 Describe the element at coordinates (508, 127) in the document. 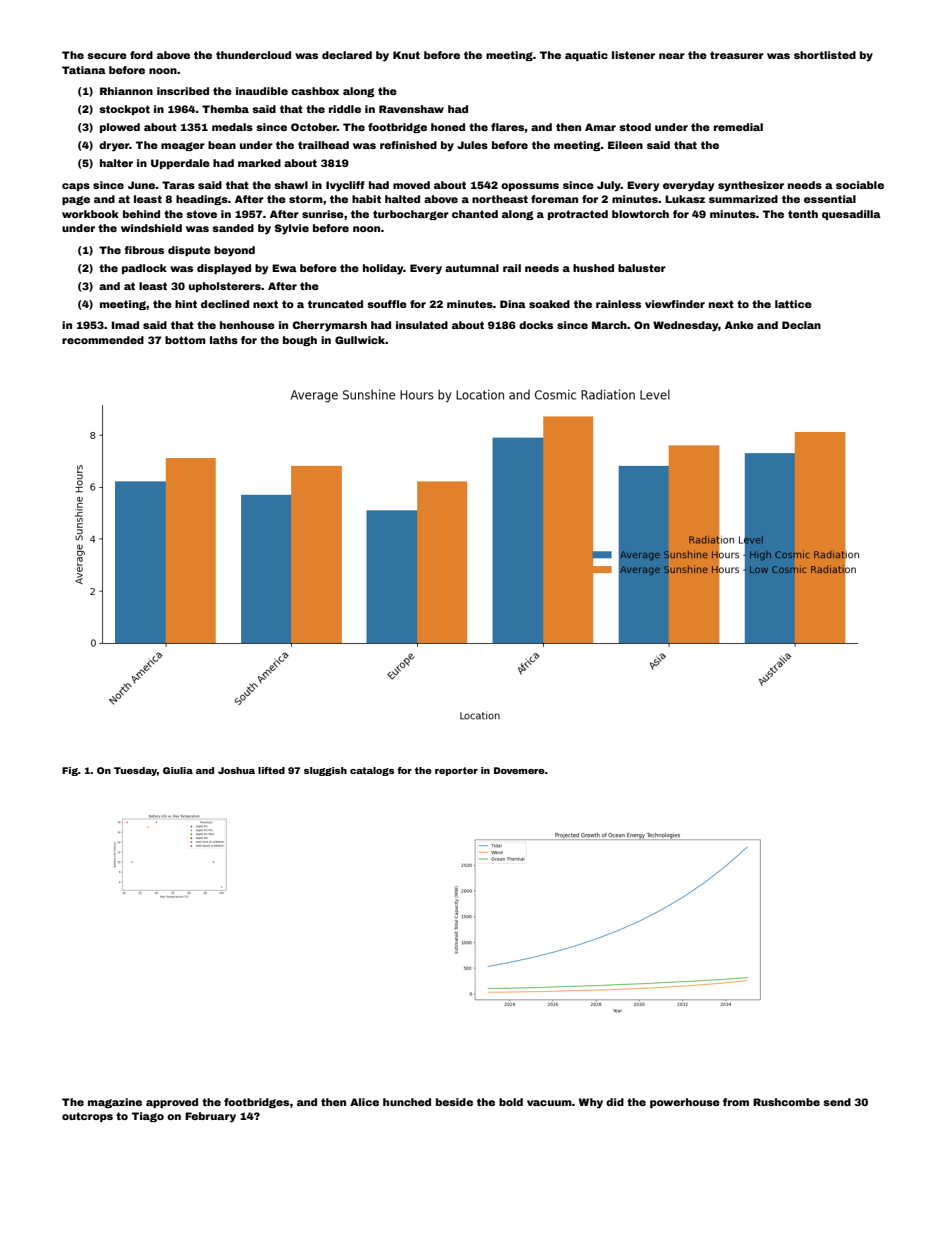

I see `flares` at that location.
